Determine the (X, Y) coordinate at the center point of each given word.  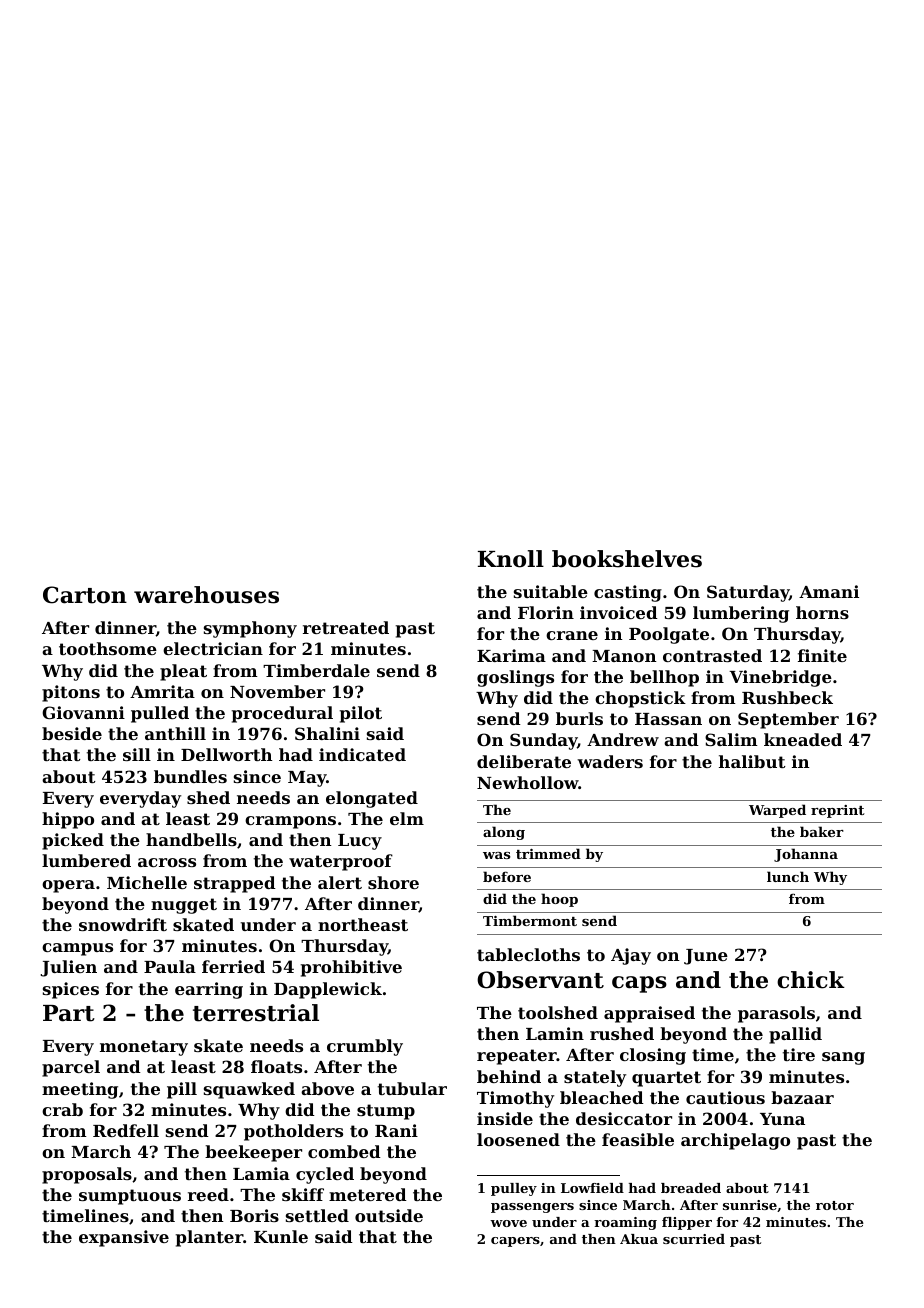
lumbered (86, 860)
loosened (518, 1139)
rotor (835, 1205)
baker (822, 831)
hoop (559, 900)
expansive (124, 1238)
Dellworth (226, 754)
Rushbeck (787, 697)
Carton (85, 595)
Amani (829, 591)
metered (368, 1194)
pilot (361, 714)
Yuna (782, 1119)
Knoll (511, 559)
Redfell (126, 1130)
